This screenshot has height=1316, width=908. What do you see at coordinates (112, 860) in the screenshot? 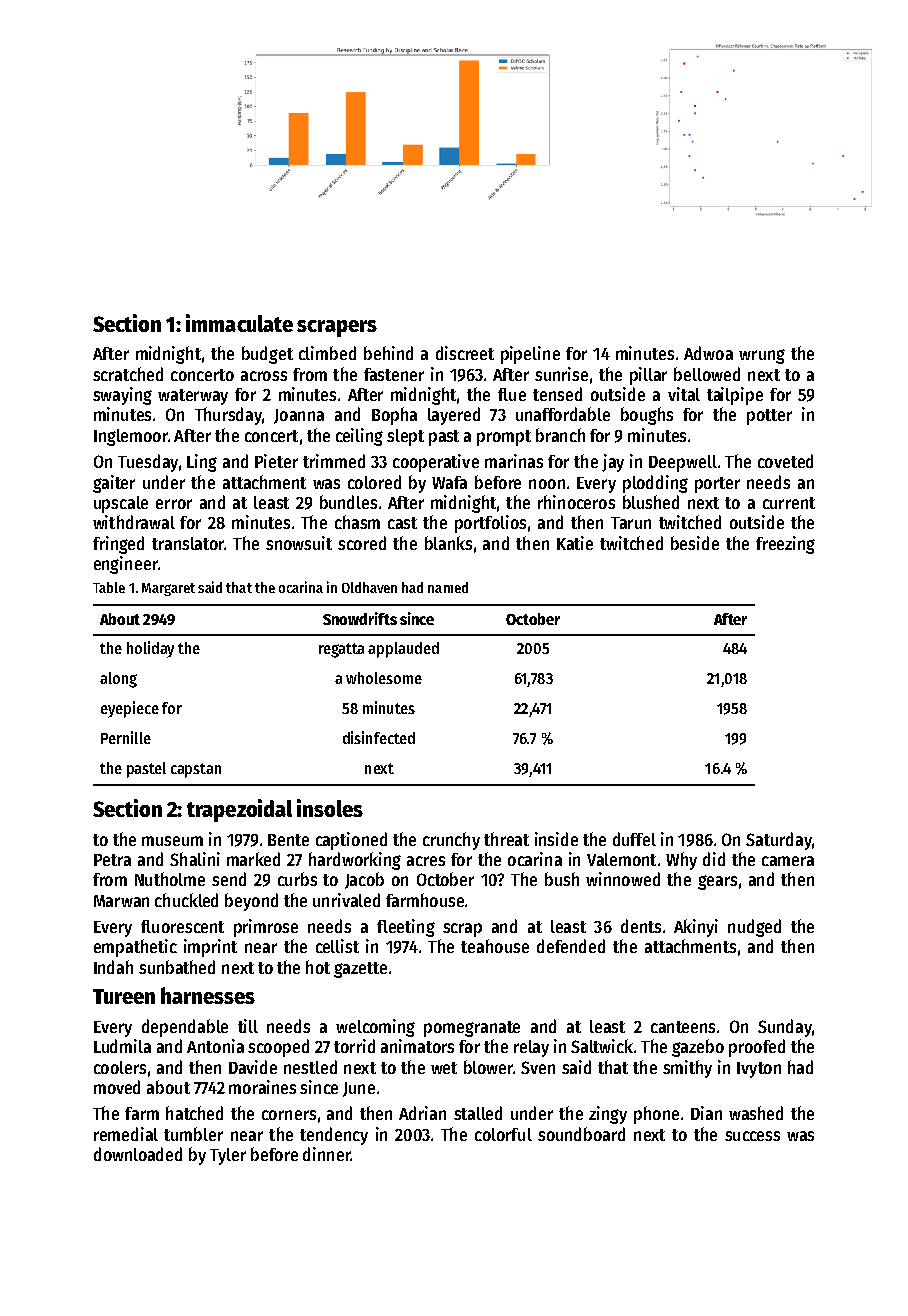
I see `Petra` at bounding box center [112, 860].
